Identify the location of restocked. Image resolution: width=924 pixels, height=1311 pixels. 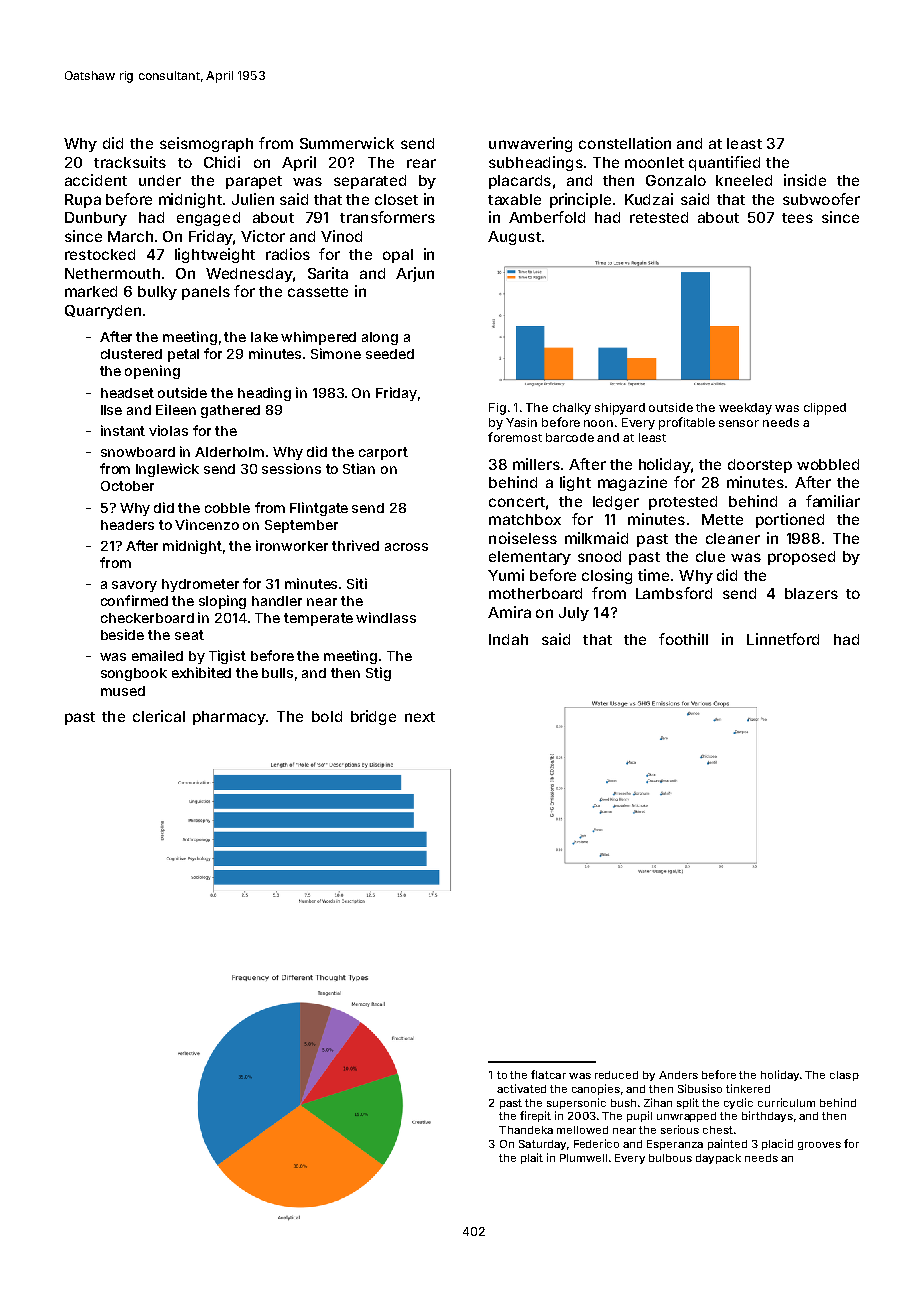
(100, 254).
